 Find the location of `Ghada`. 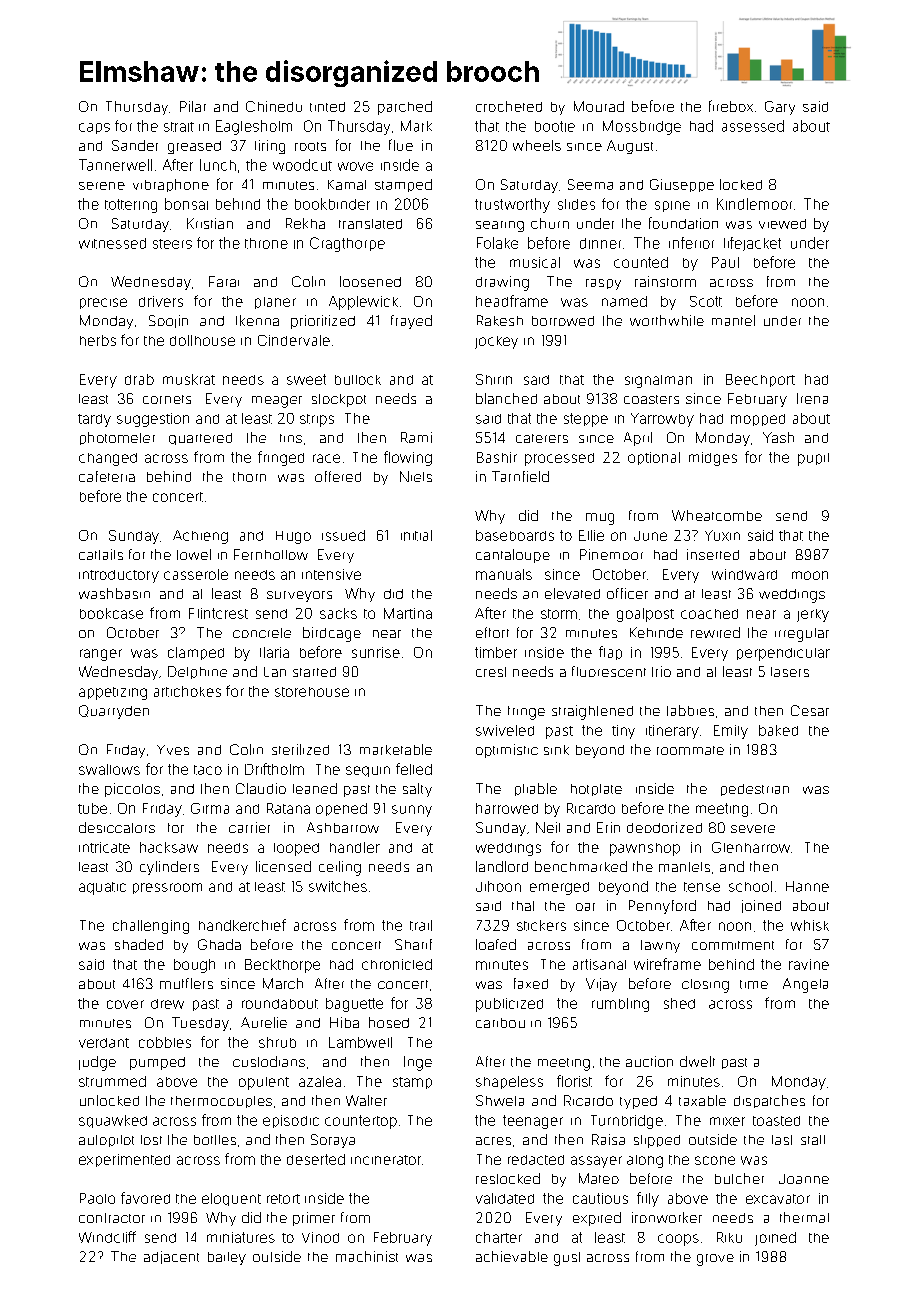

Ghada is located at coordinates (219, 944).
